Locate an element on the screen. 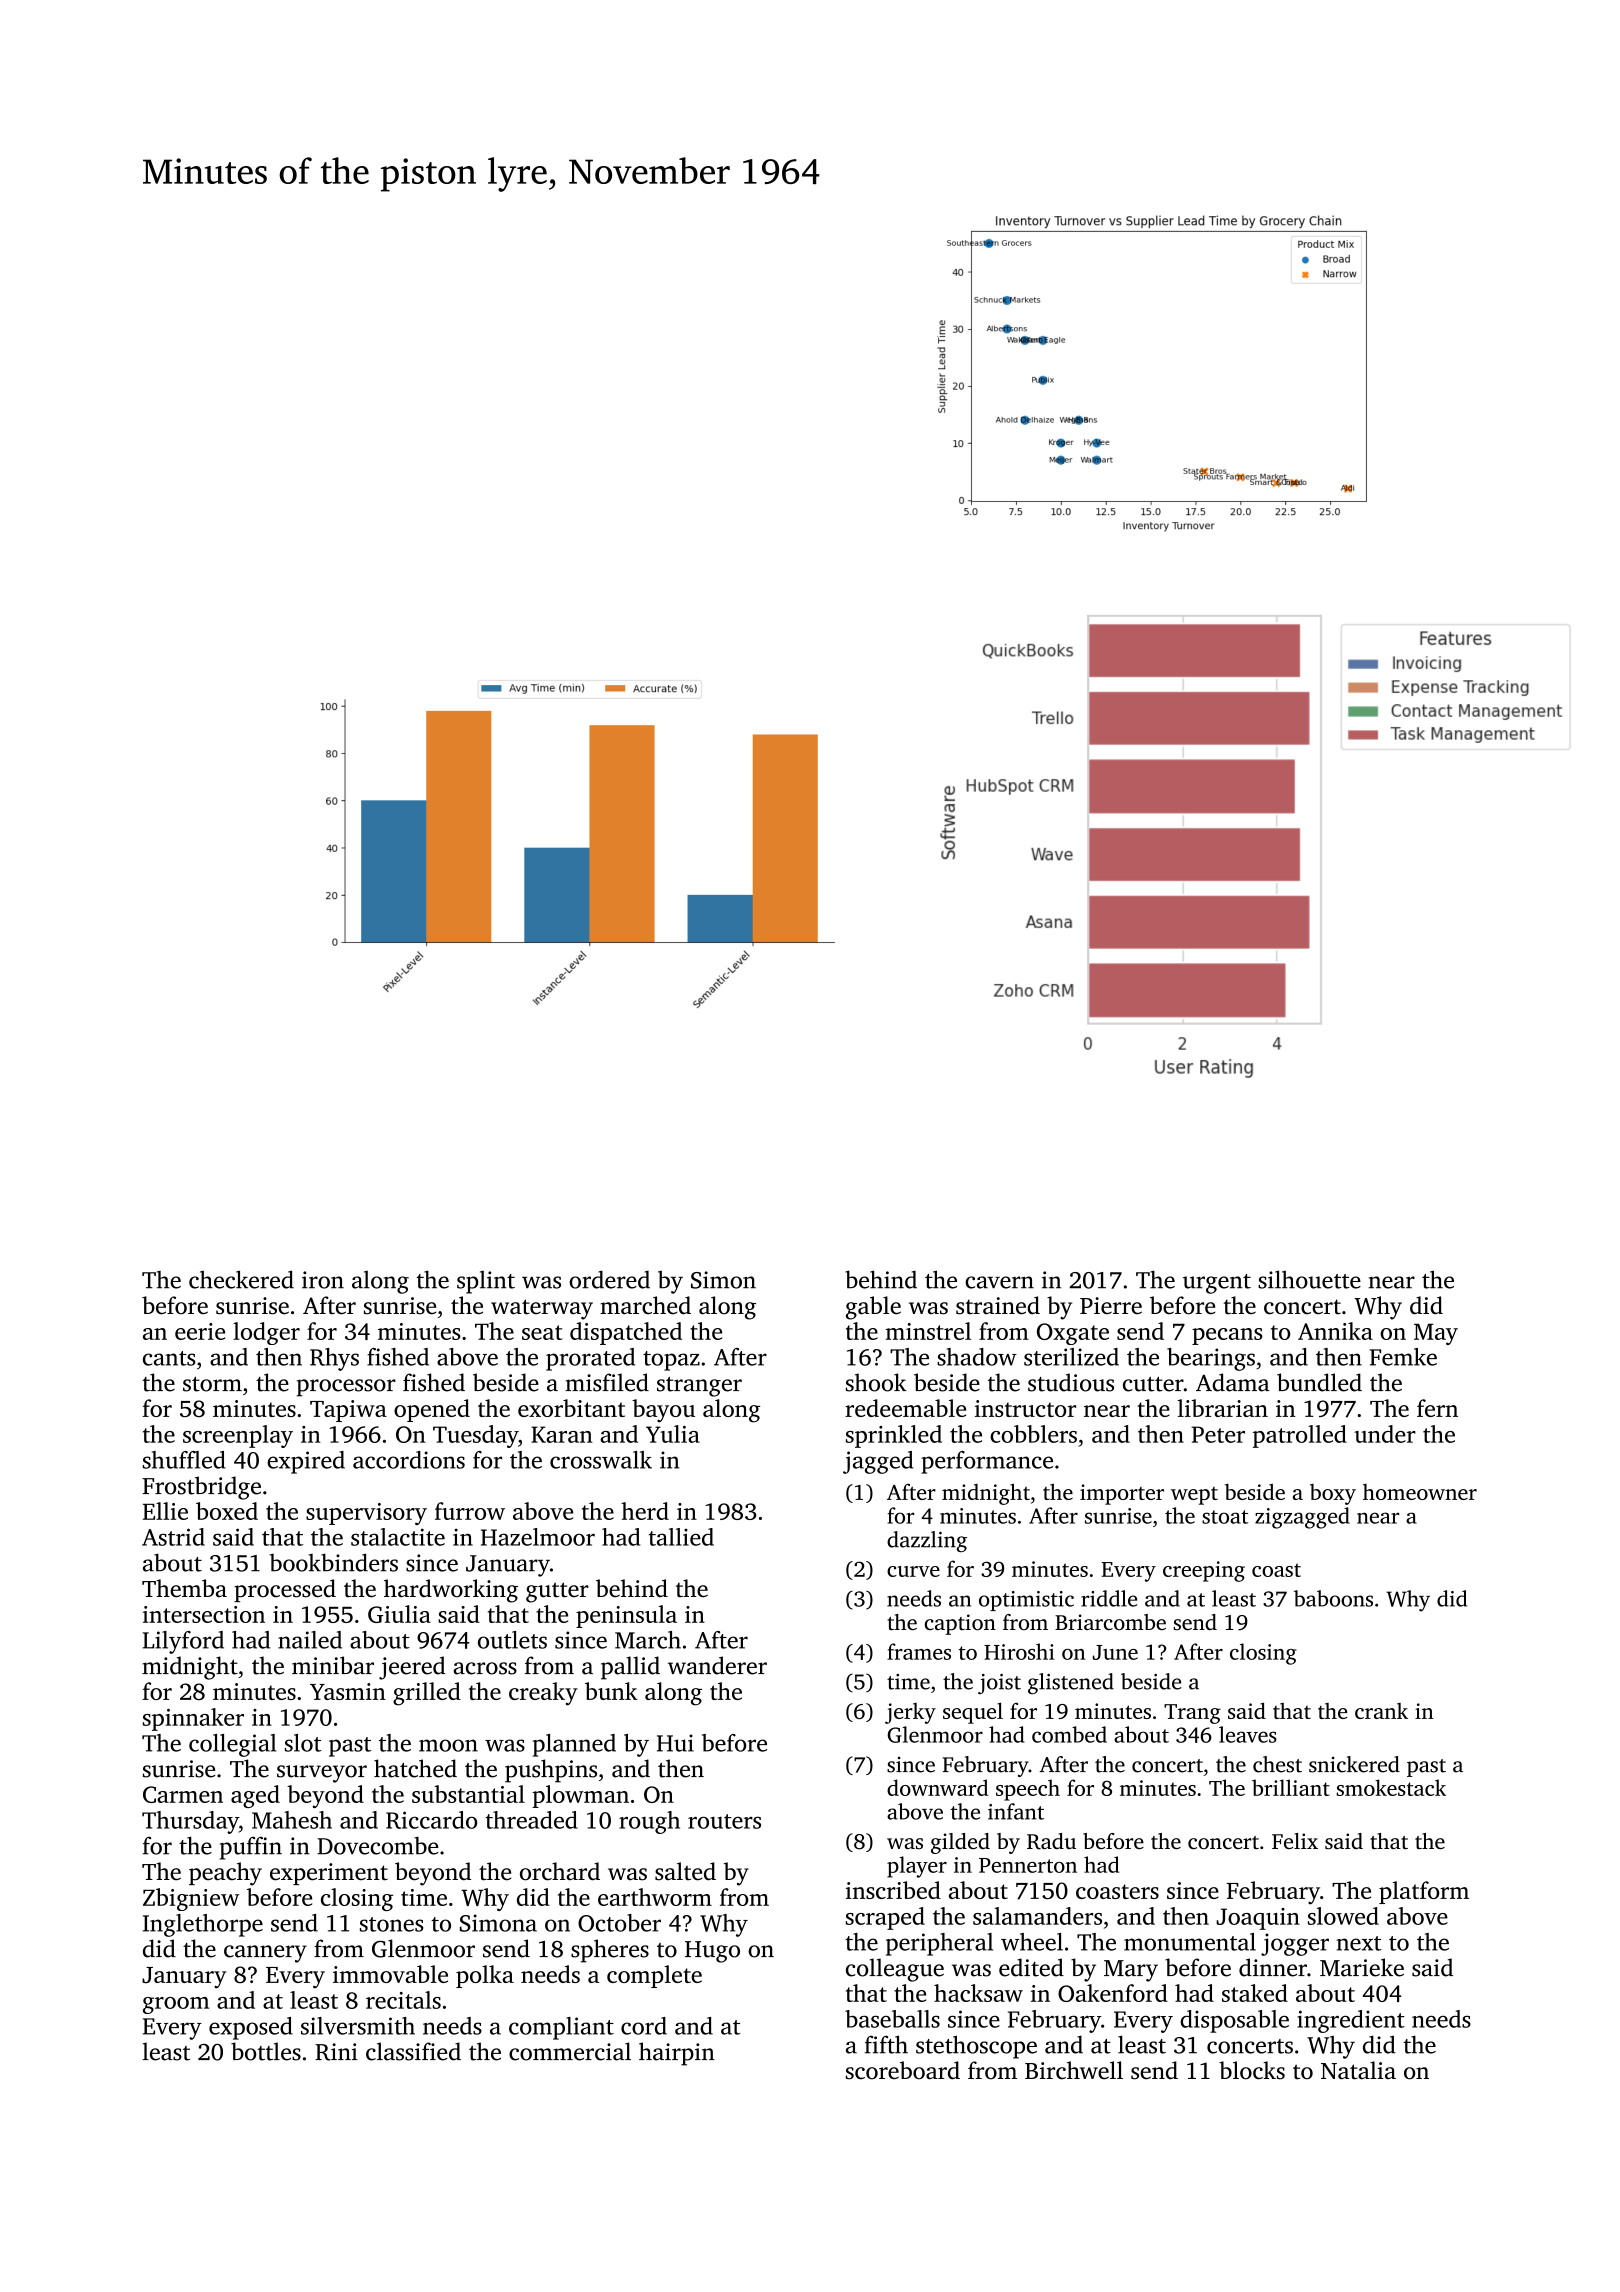 The image size is (1620, 2292). expired is located at coordinates (306, 1462).
